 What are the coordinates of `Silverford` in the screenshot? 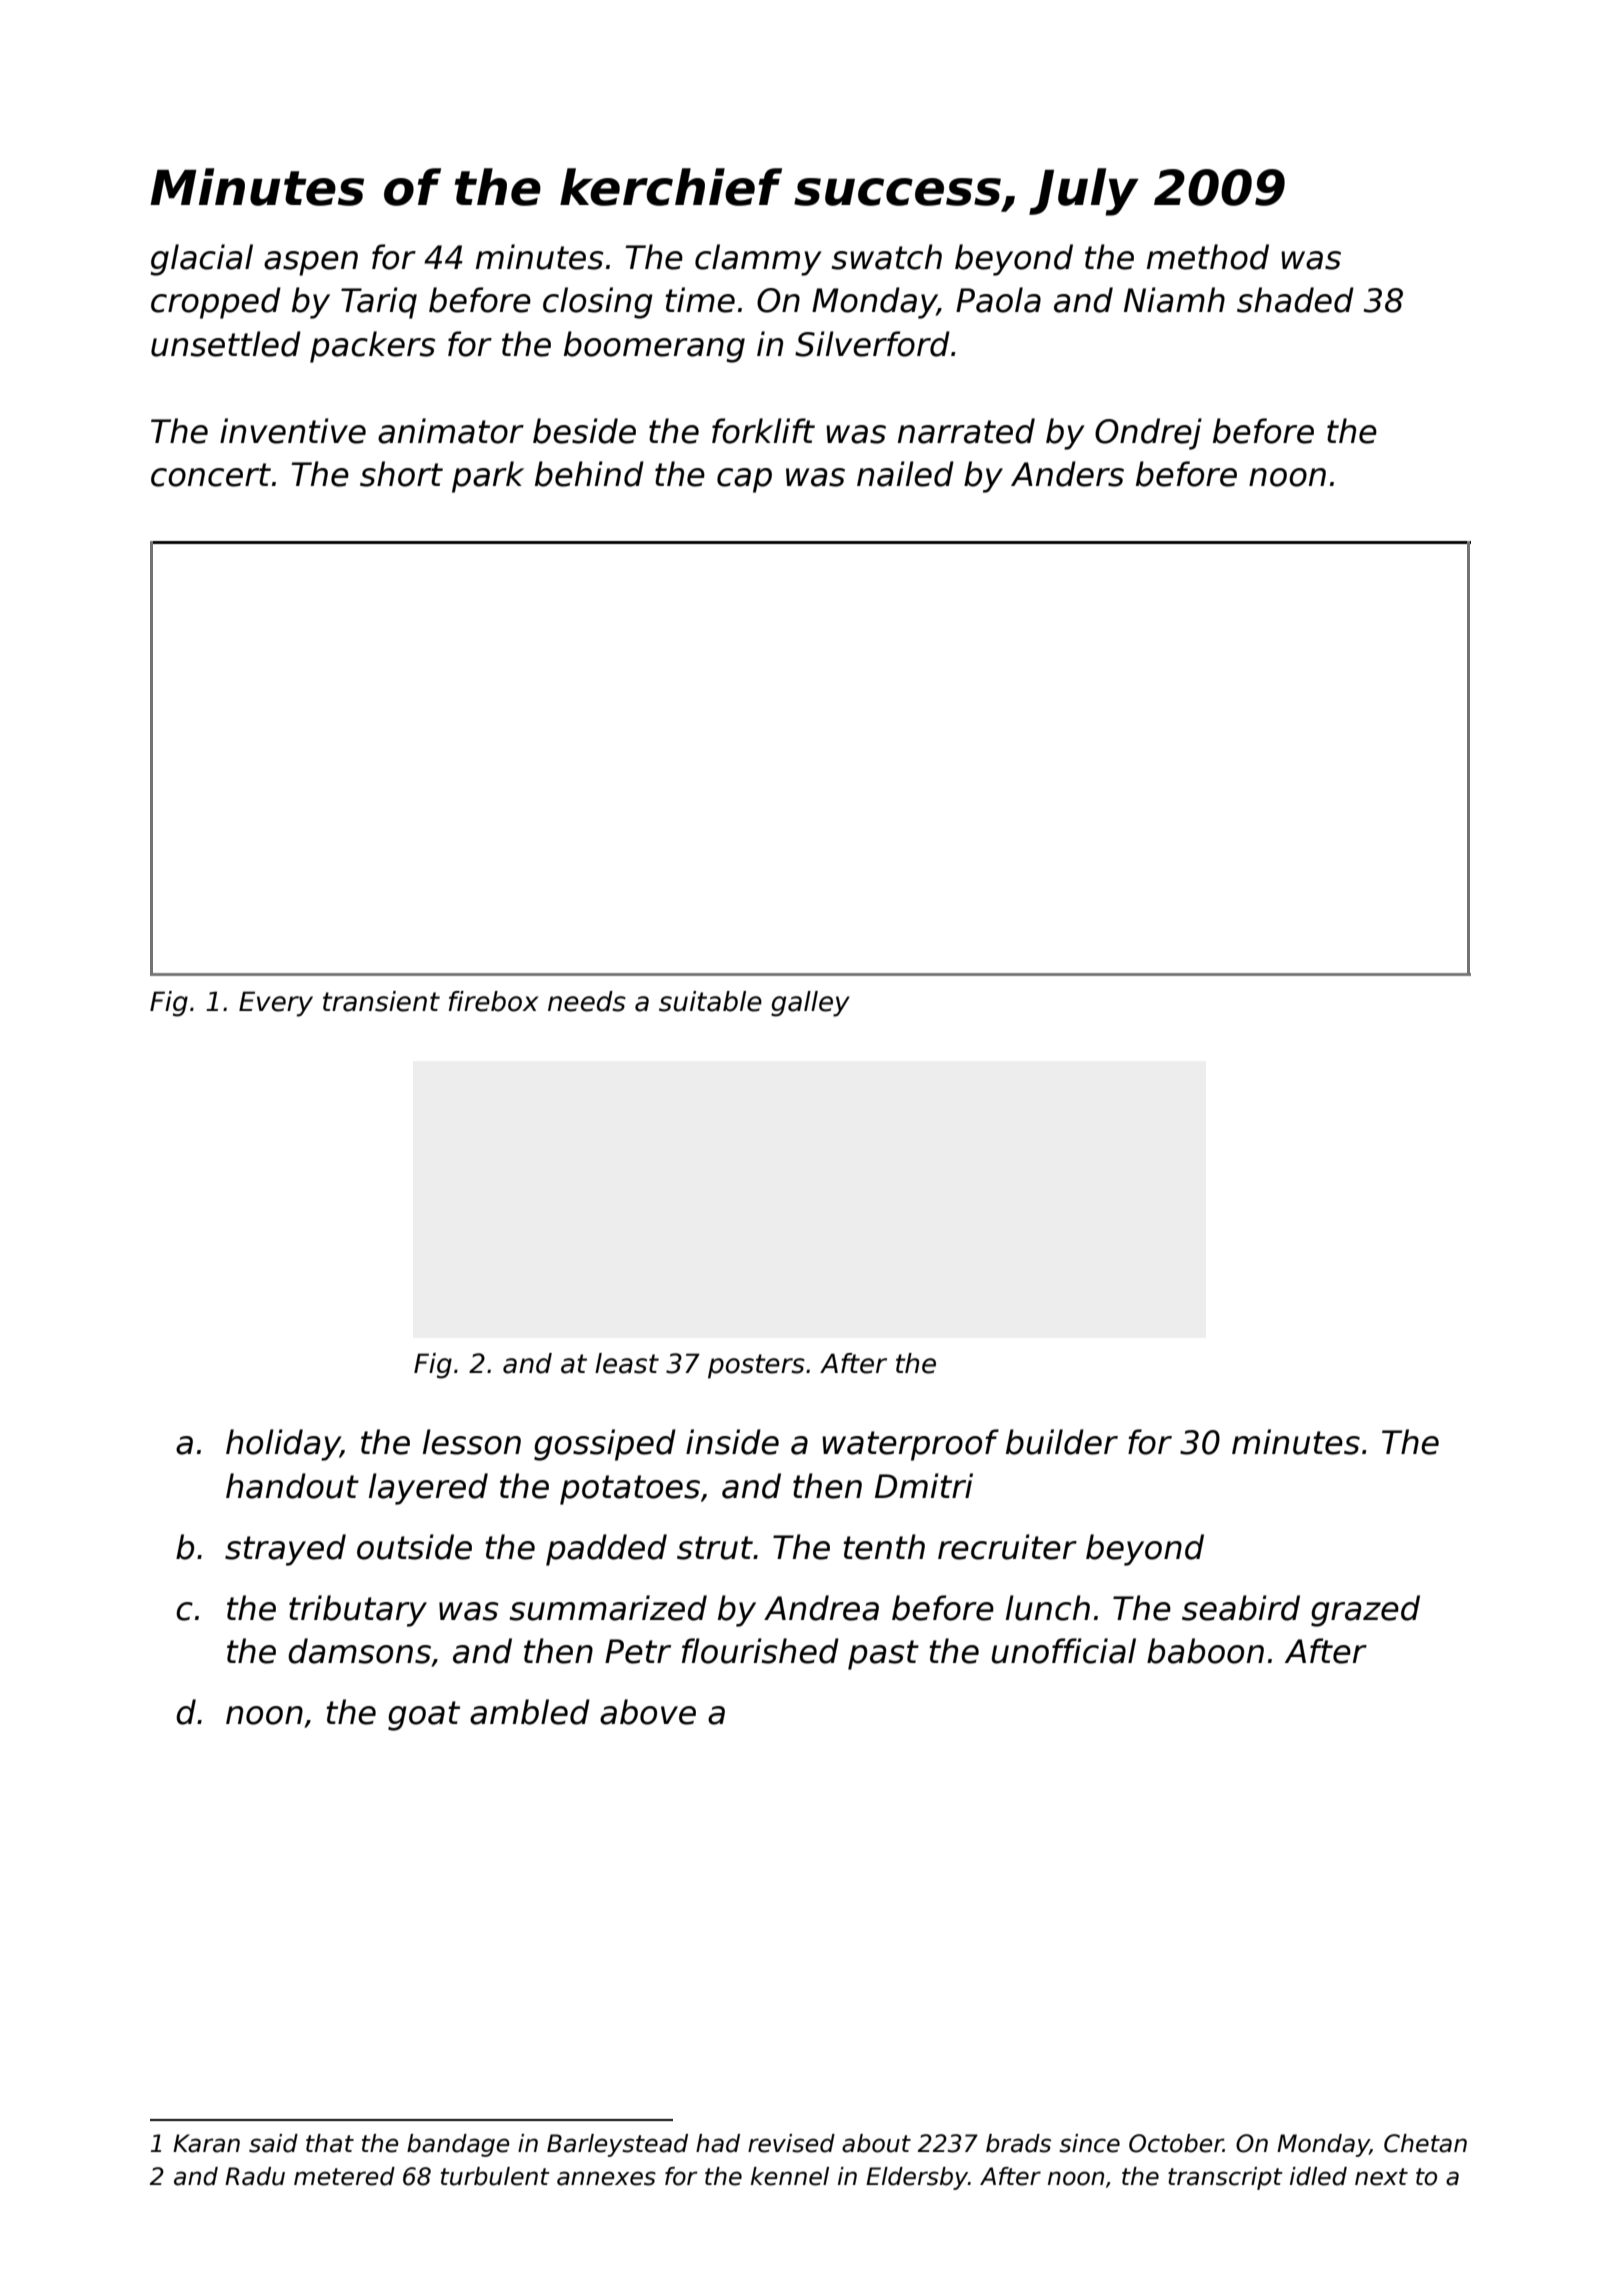 It's located at (872, 344).
